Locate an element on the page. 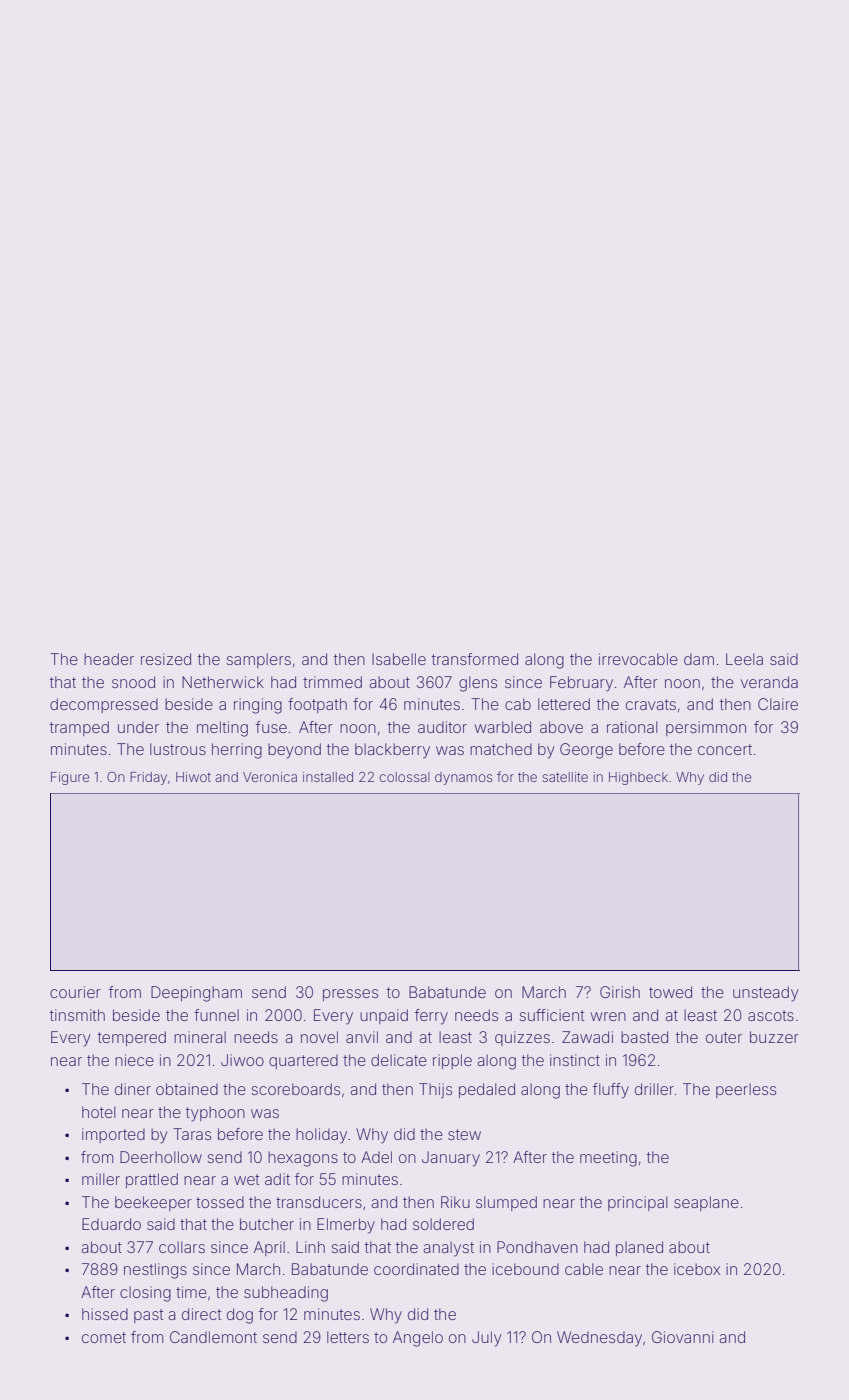 The image size is (849, 1400). Riku is located at coordinates (455, 1202).
